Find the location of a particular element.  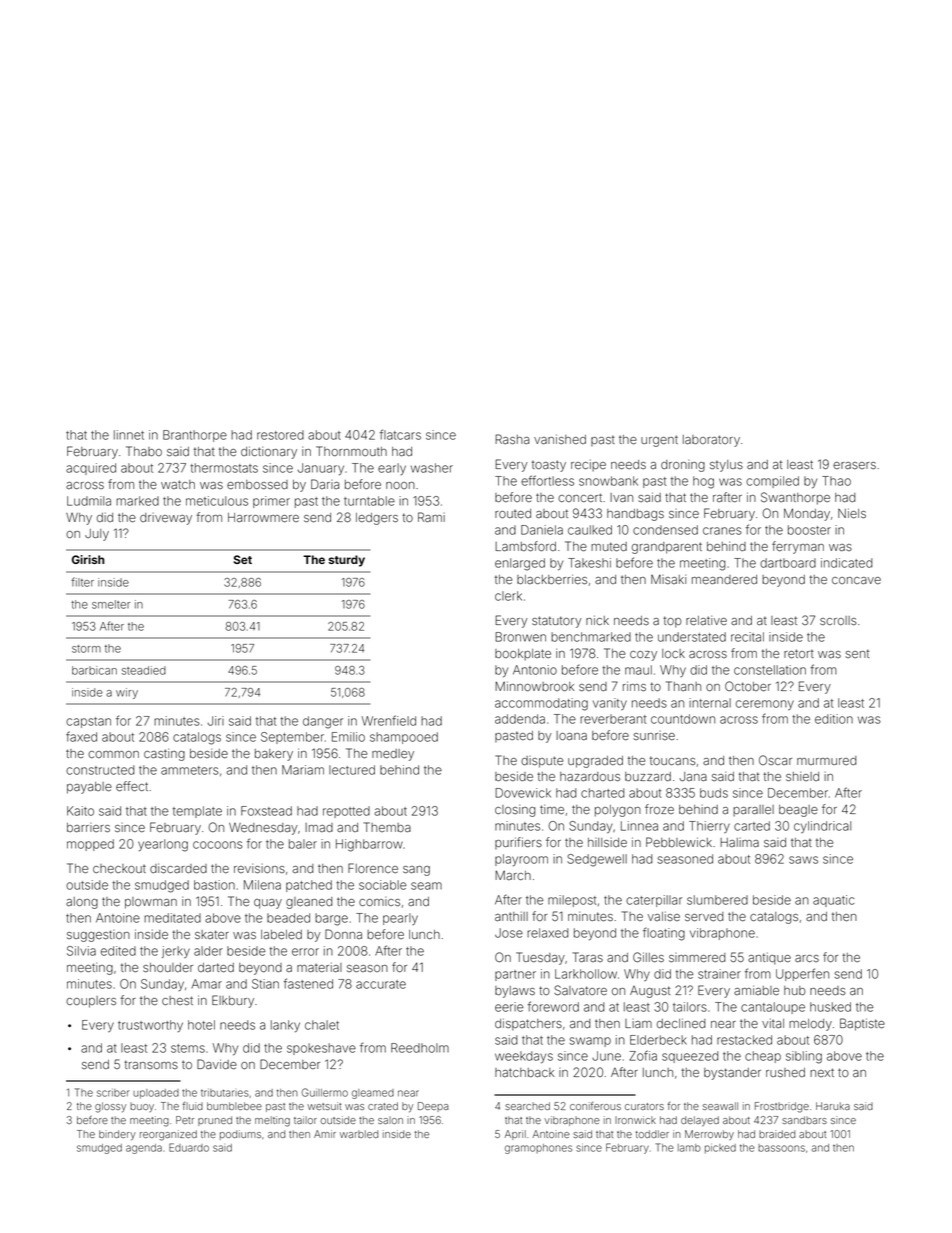

April is located at coordinates (515, 1135).
